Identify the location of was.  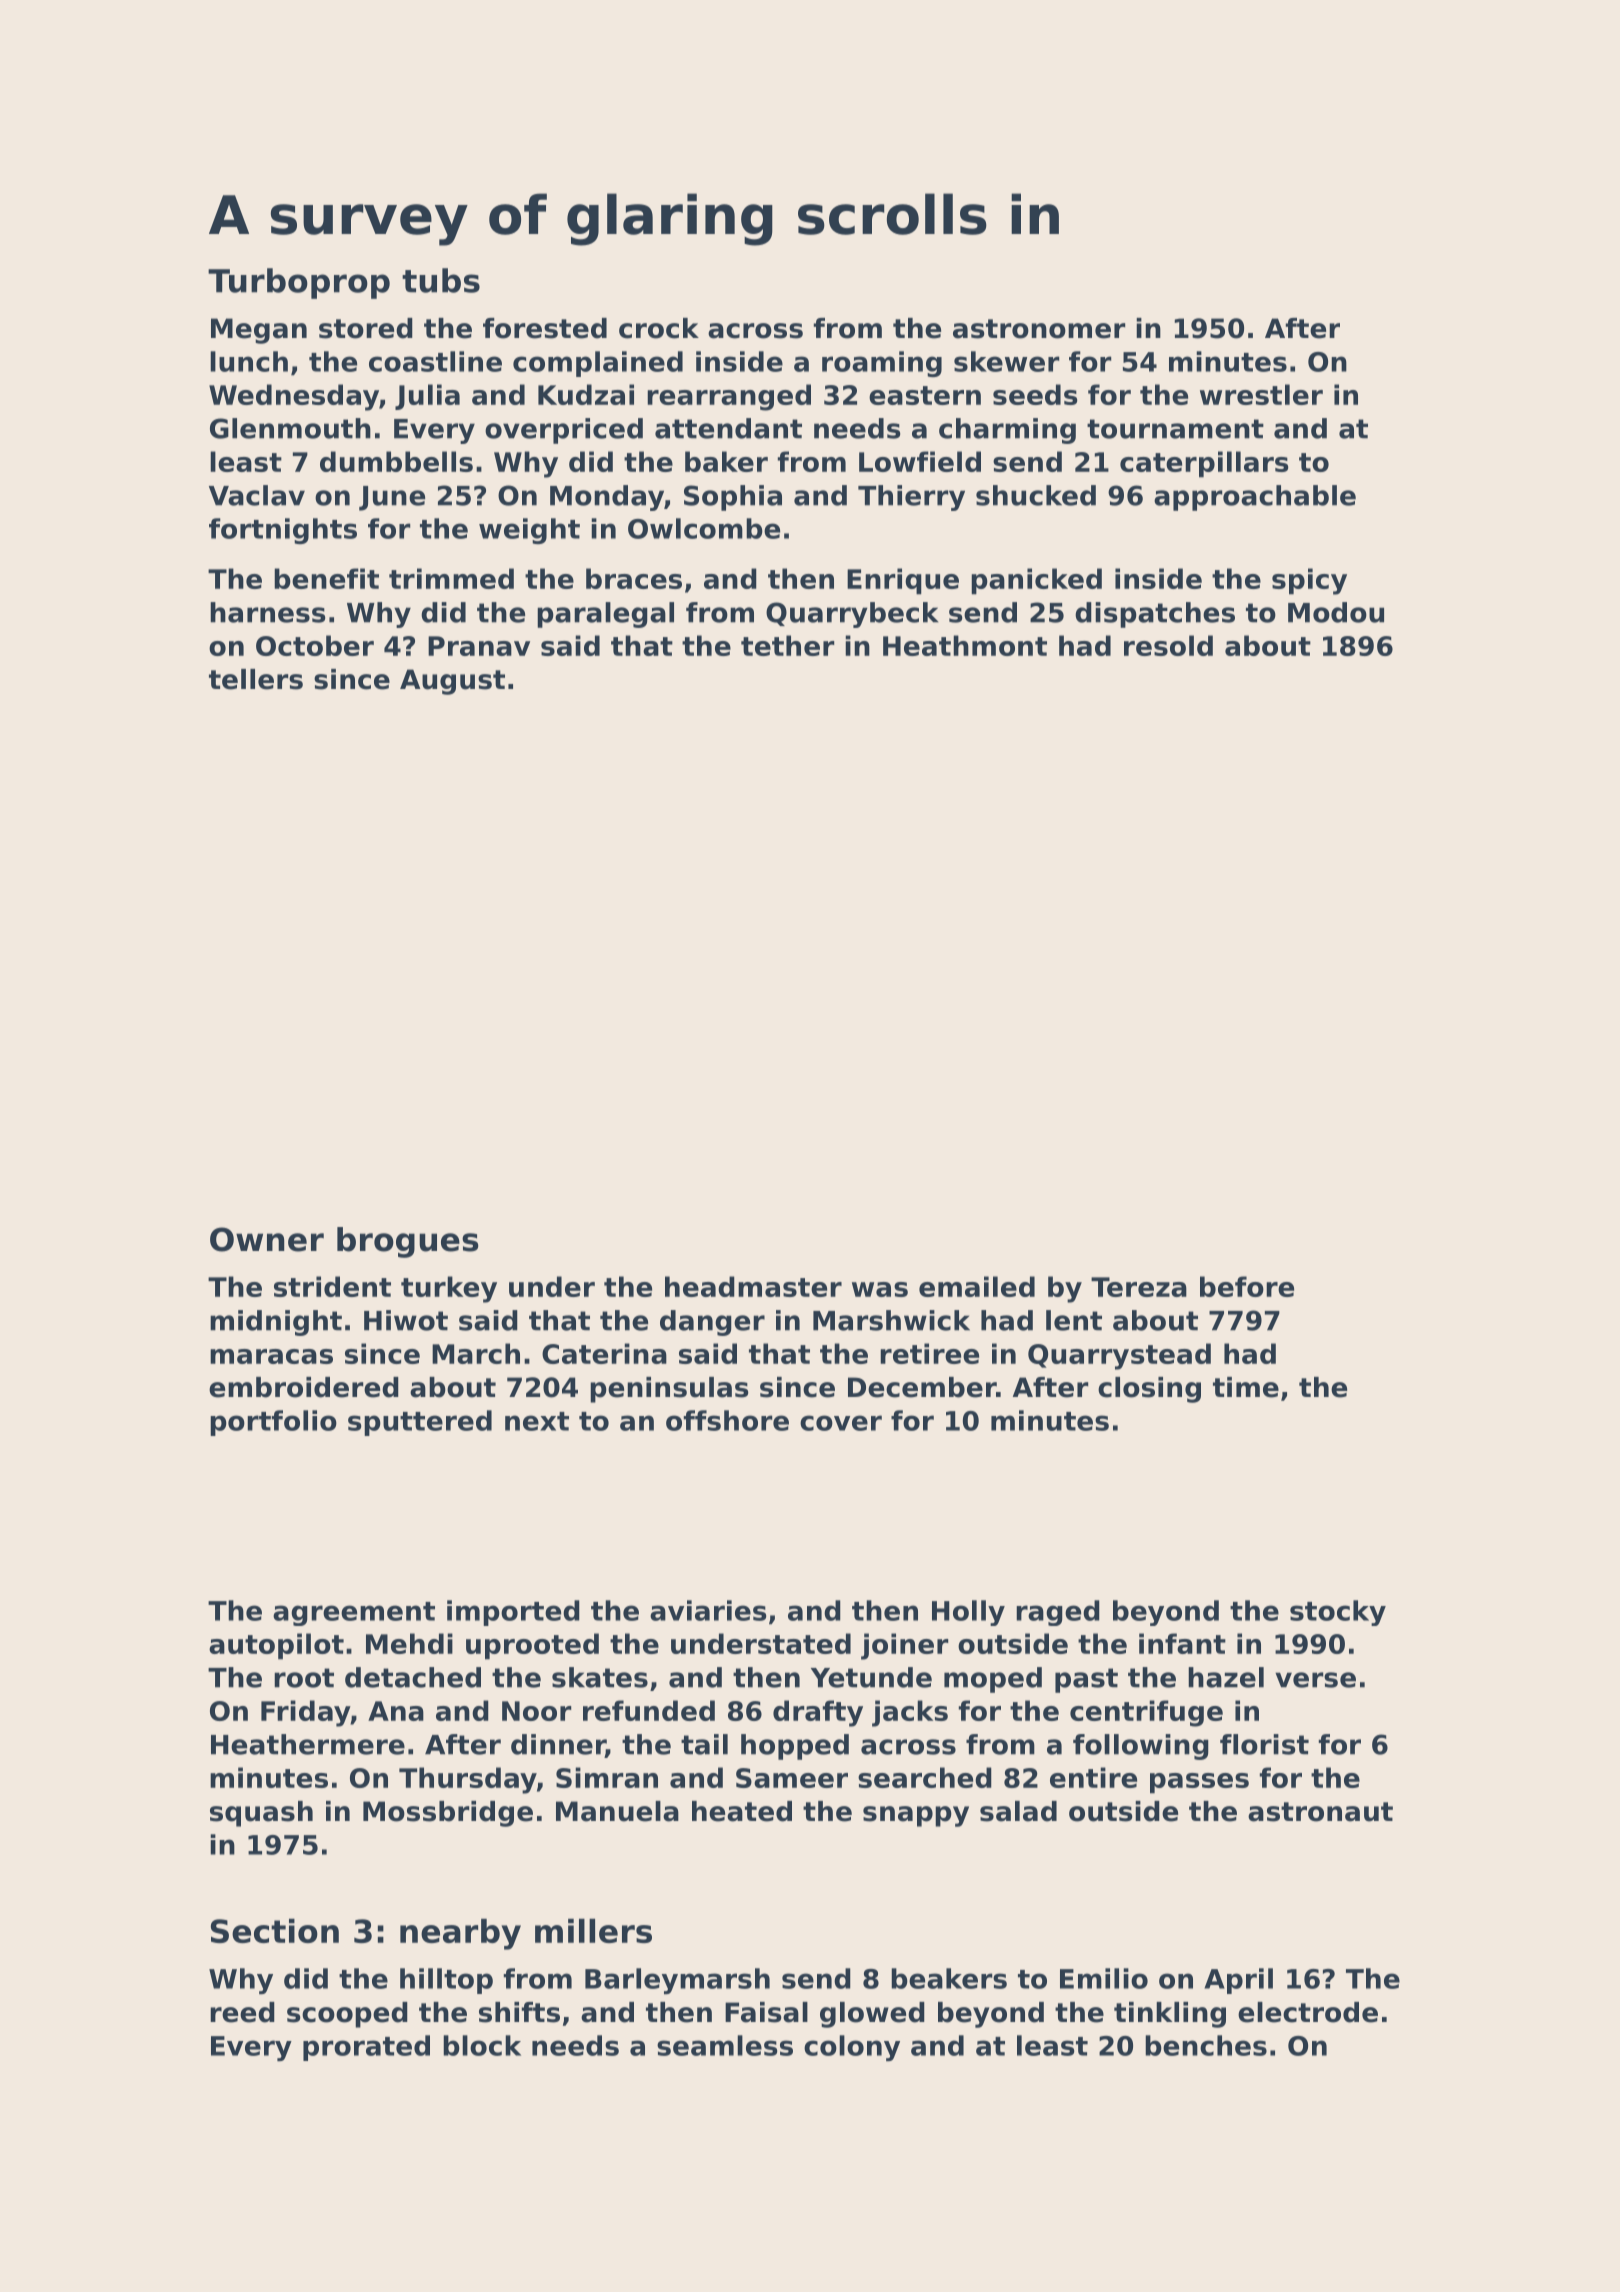
(880, 1289).
